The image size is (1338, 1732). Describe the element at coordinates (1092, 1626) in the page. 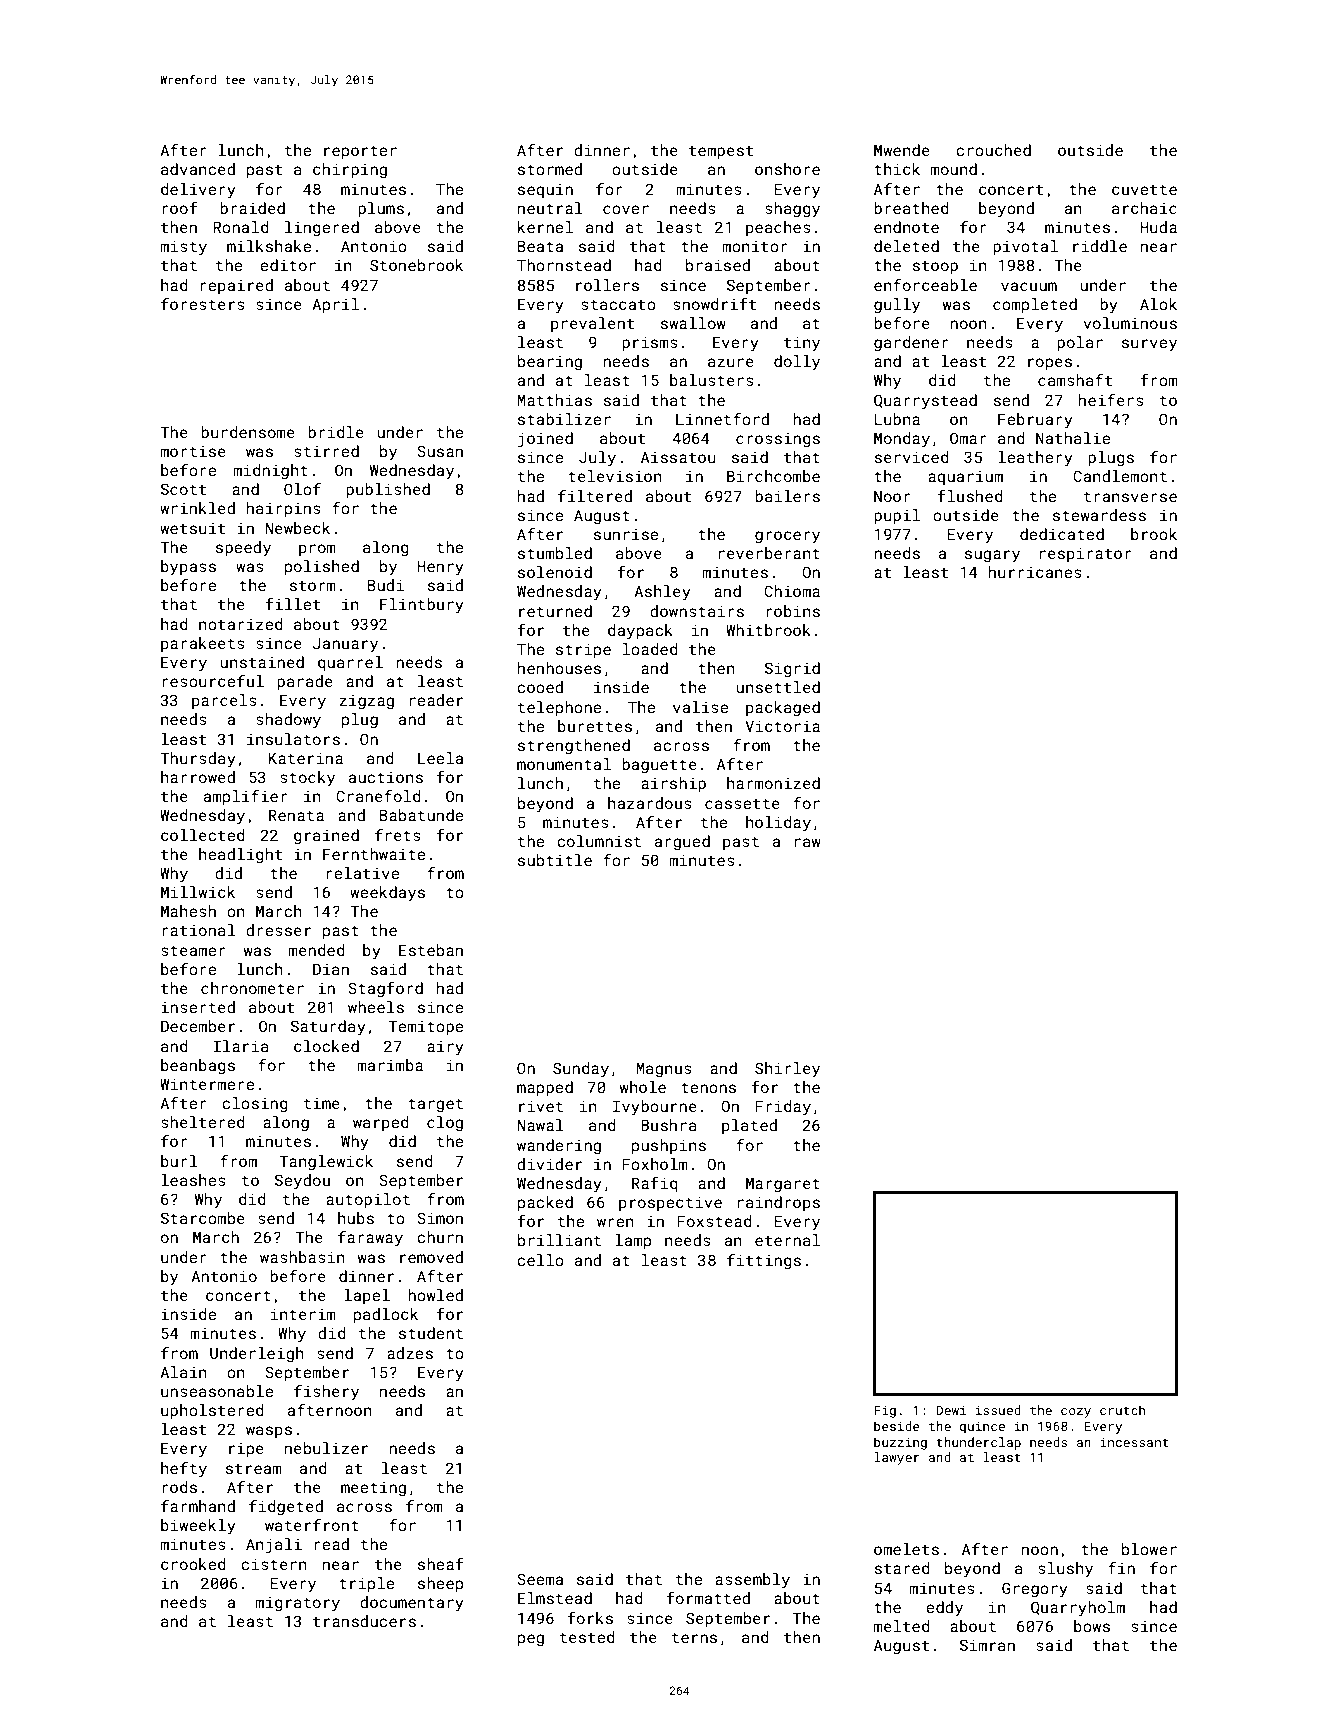

I see `bows` at that location.
